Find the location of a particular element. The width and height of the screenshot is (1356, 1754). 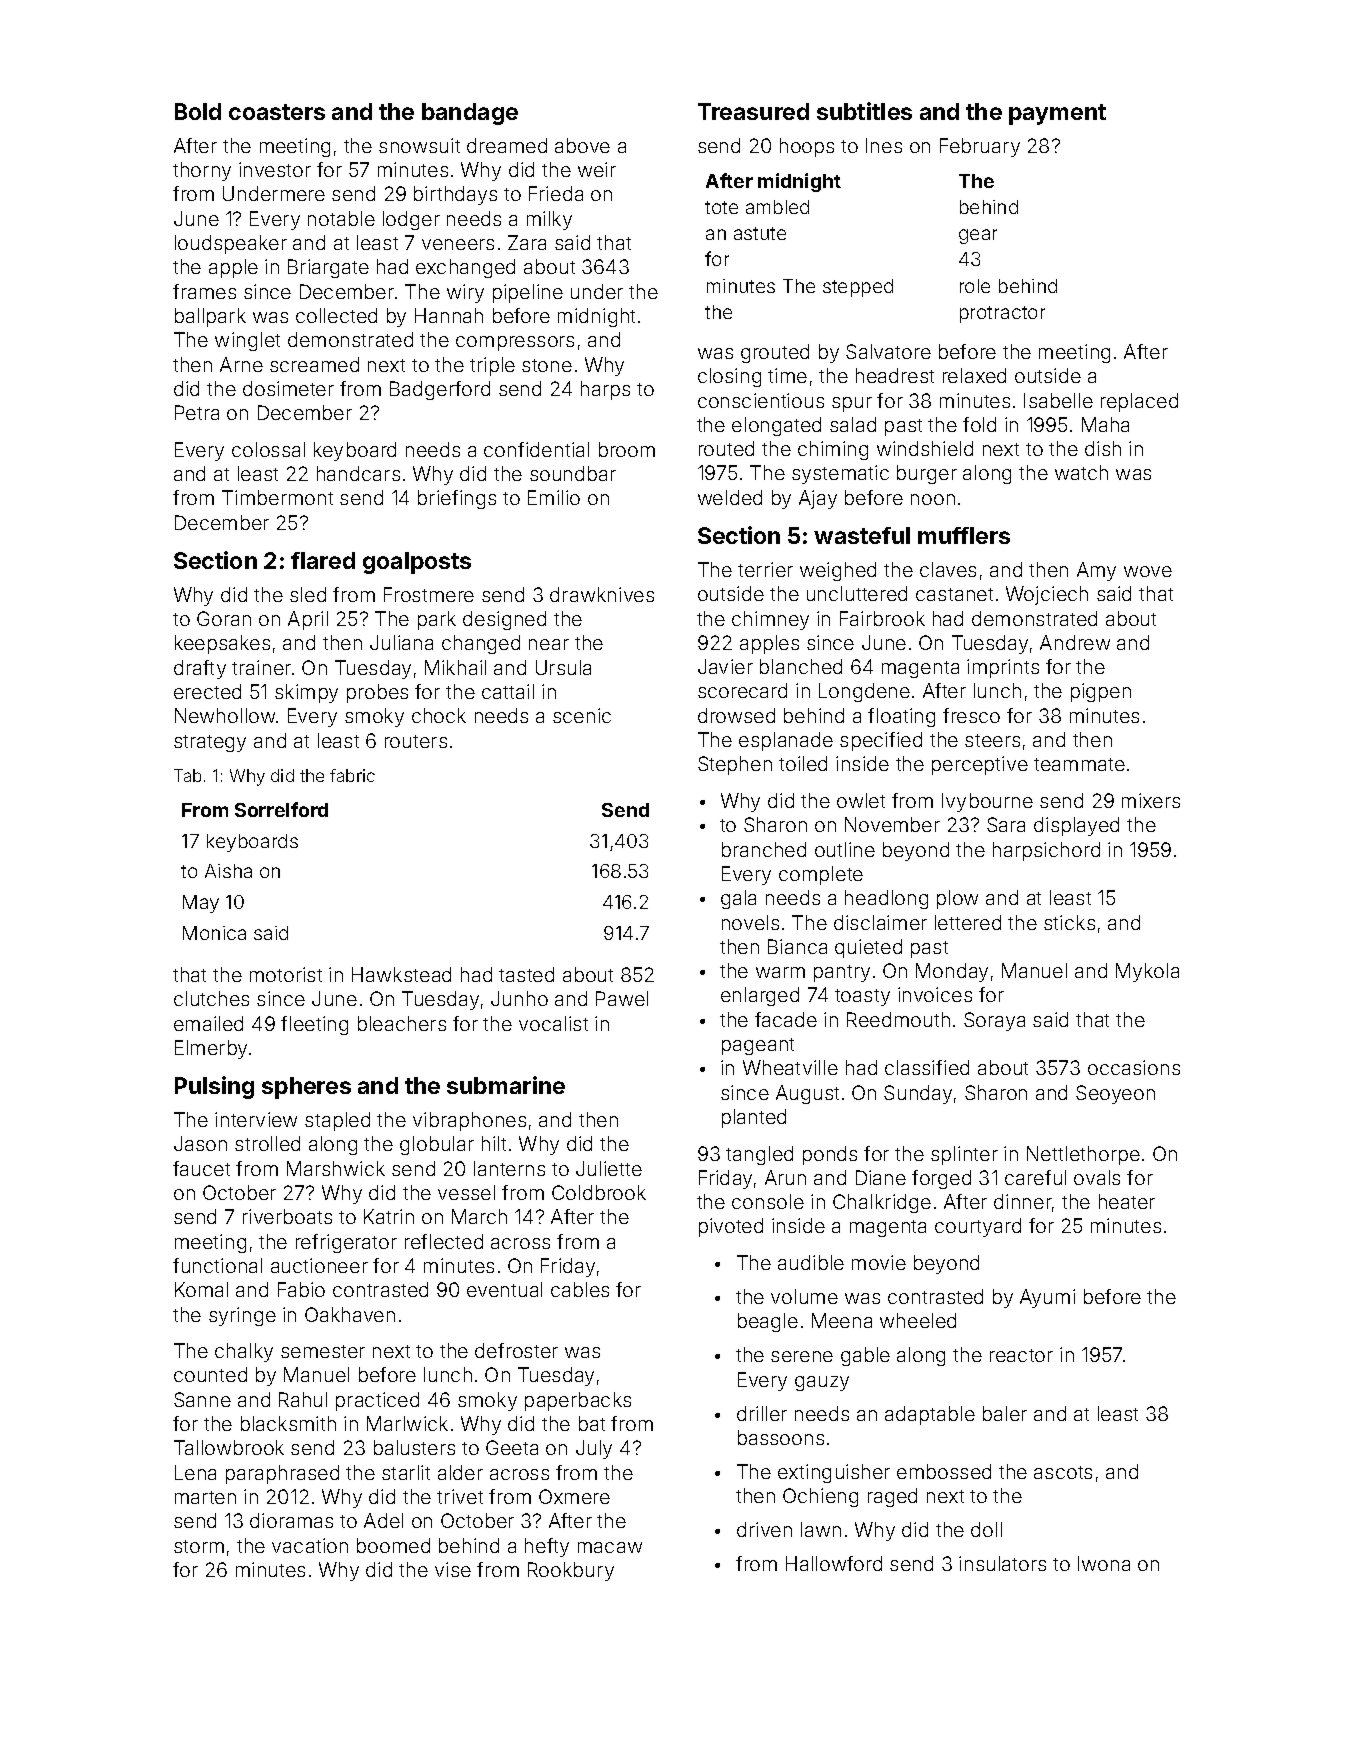

terrier is located at coordinates (765, 569).
